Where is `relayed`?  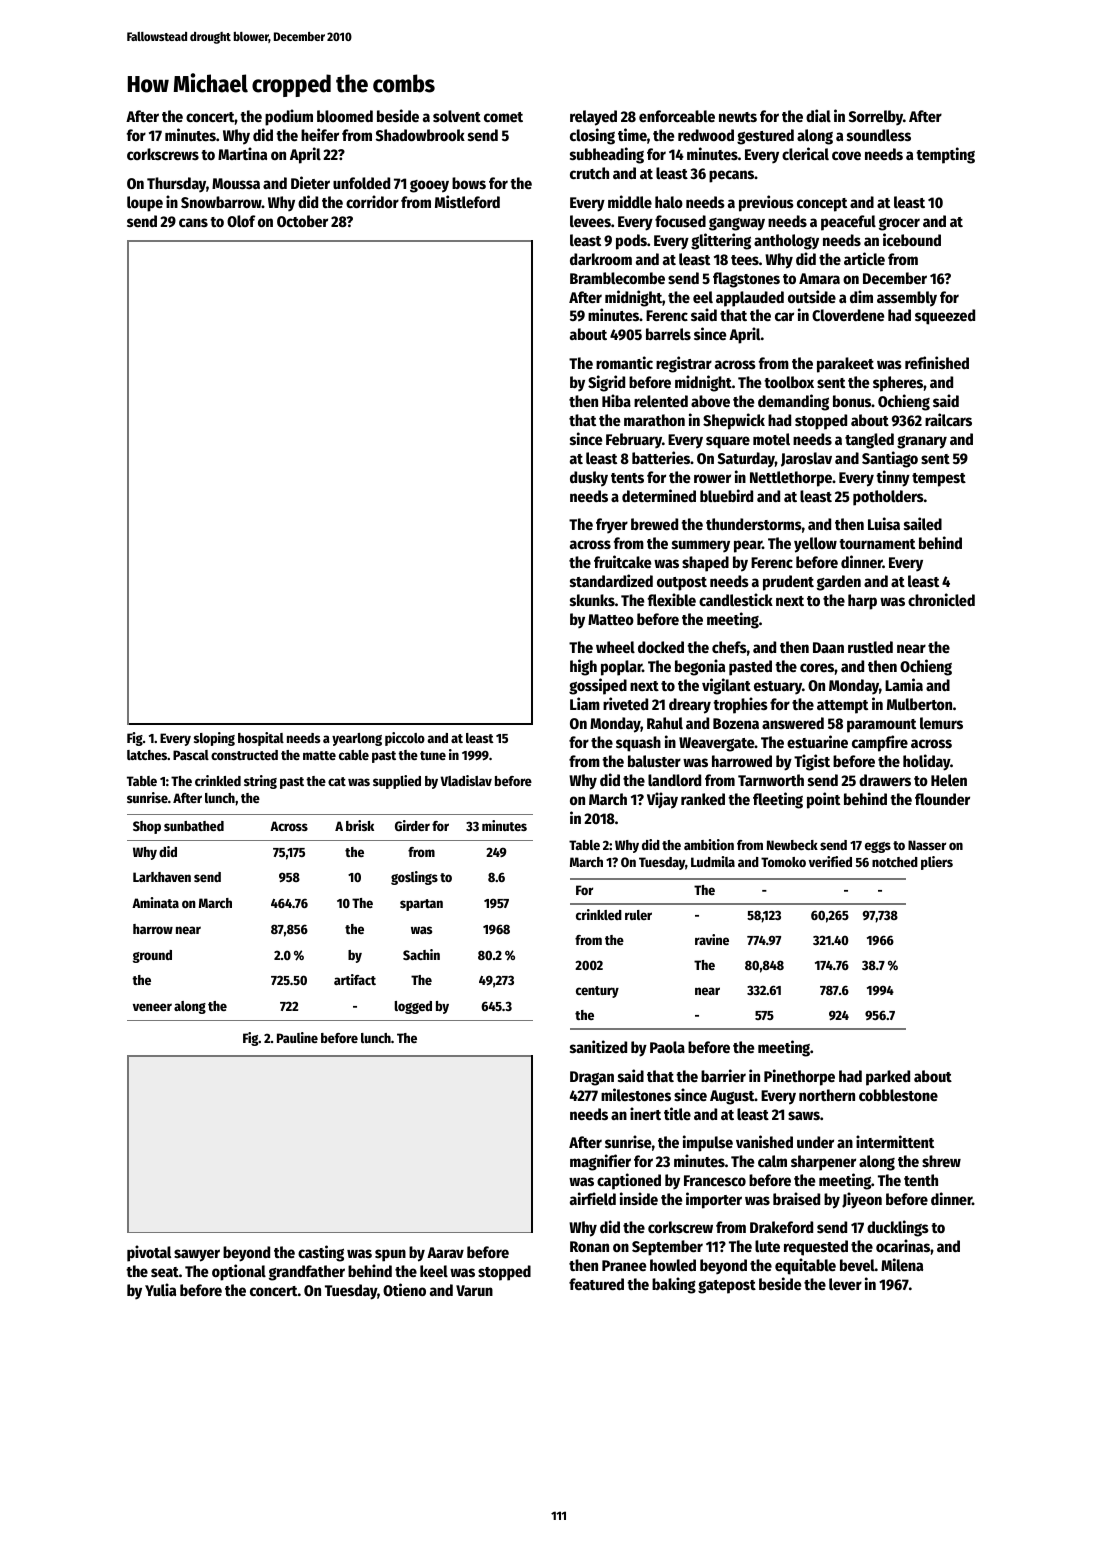 relayed is located at coordinates (593, 118).
